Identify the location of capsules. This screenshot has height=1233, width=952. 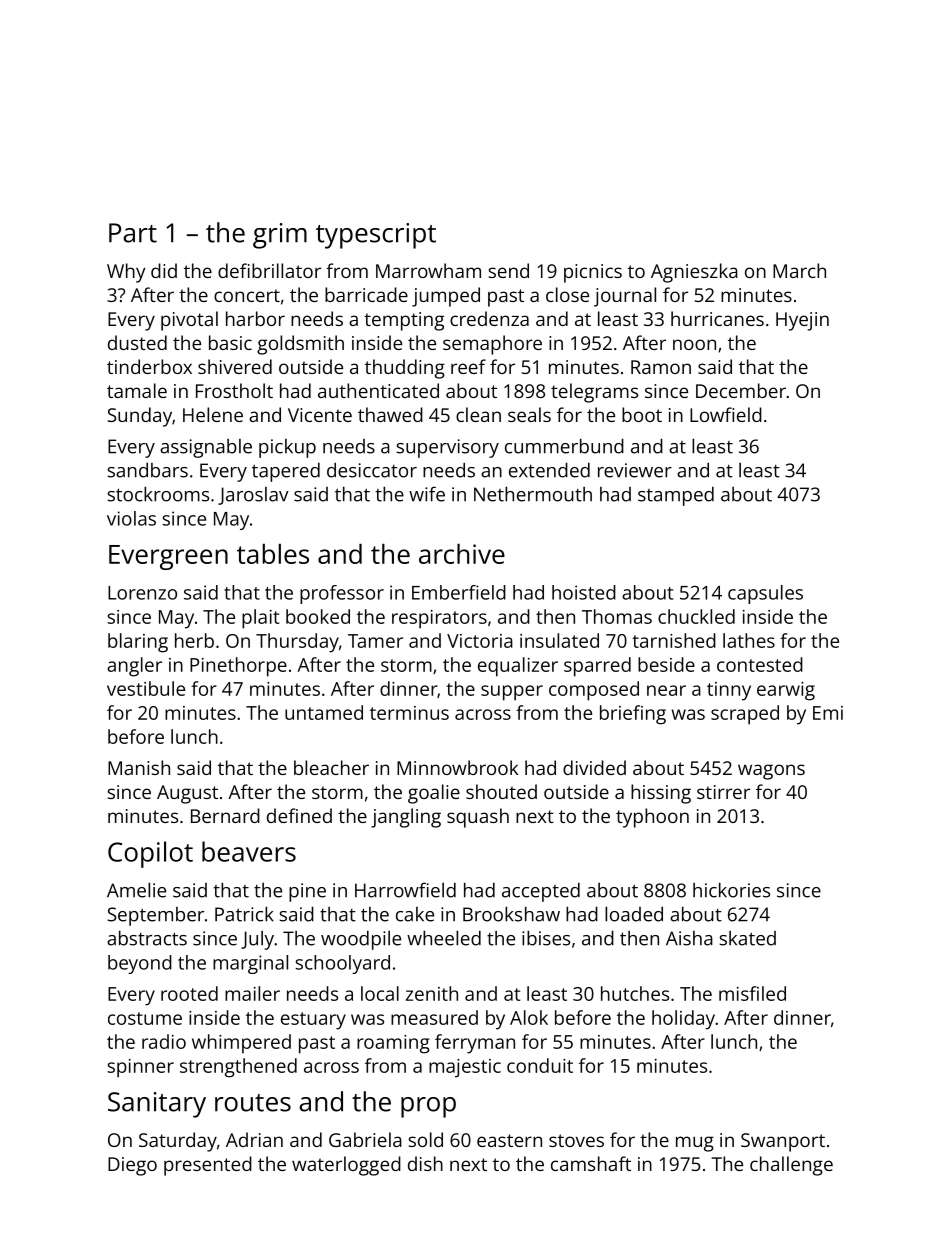
(765, 594).
